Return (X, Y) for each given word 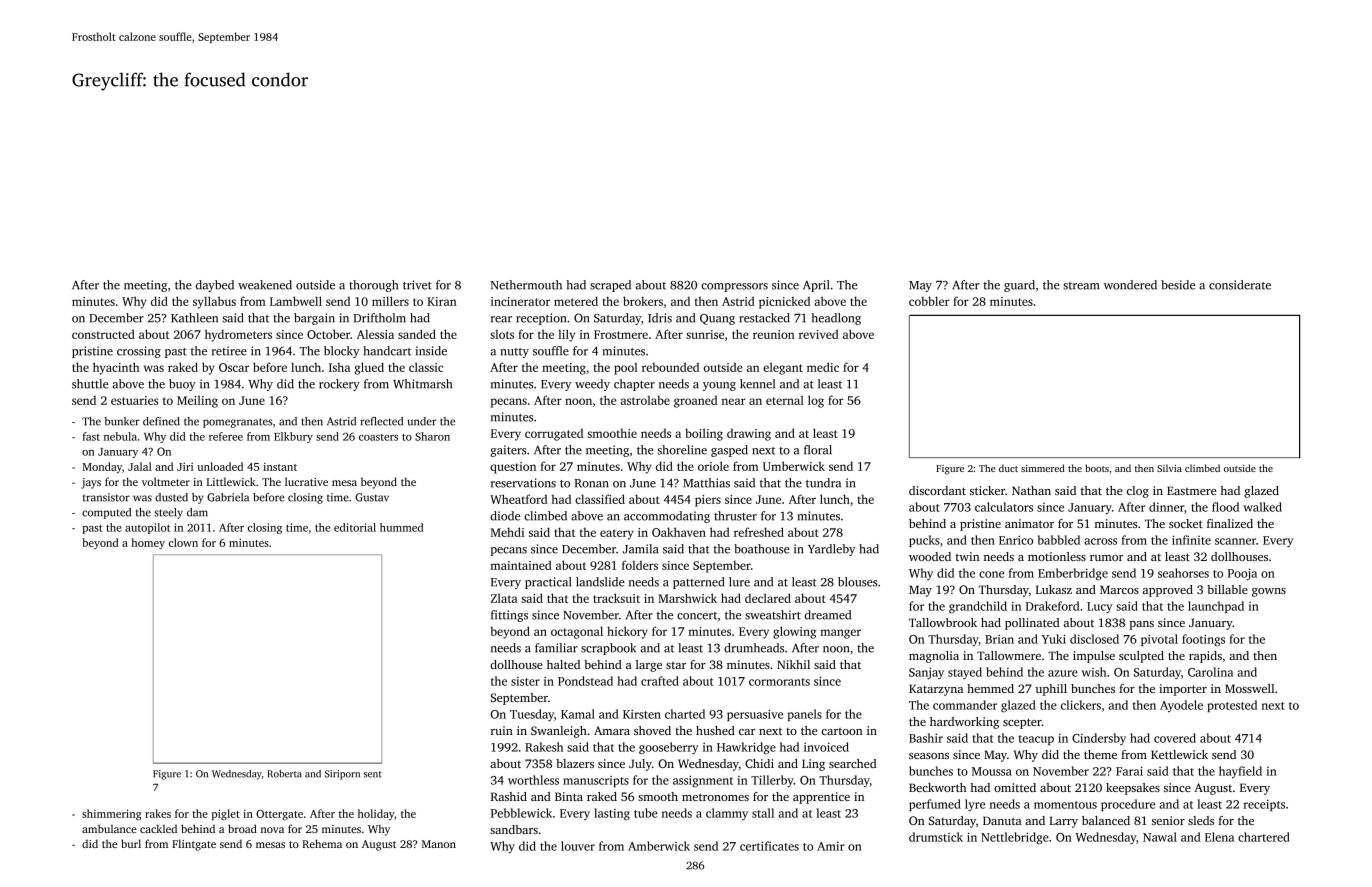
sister (525, 681)
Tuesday (532, 715)
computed (106, 513)
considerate (1240, 285)
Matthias (706, 483)
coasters (378, 437)
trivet (417, 285)
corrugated (554, 435)
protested (1232, 706)
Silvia (1169, 468)
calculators (1004, 507)
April (816, 286)
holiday (376, 814)
